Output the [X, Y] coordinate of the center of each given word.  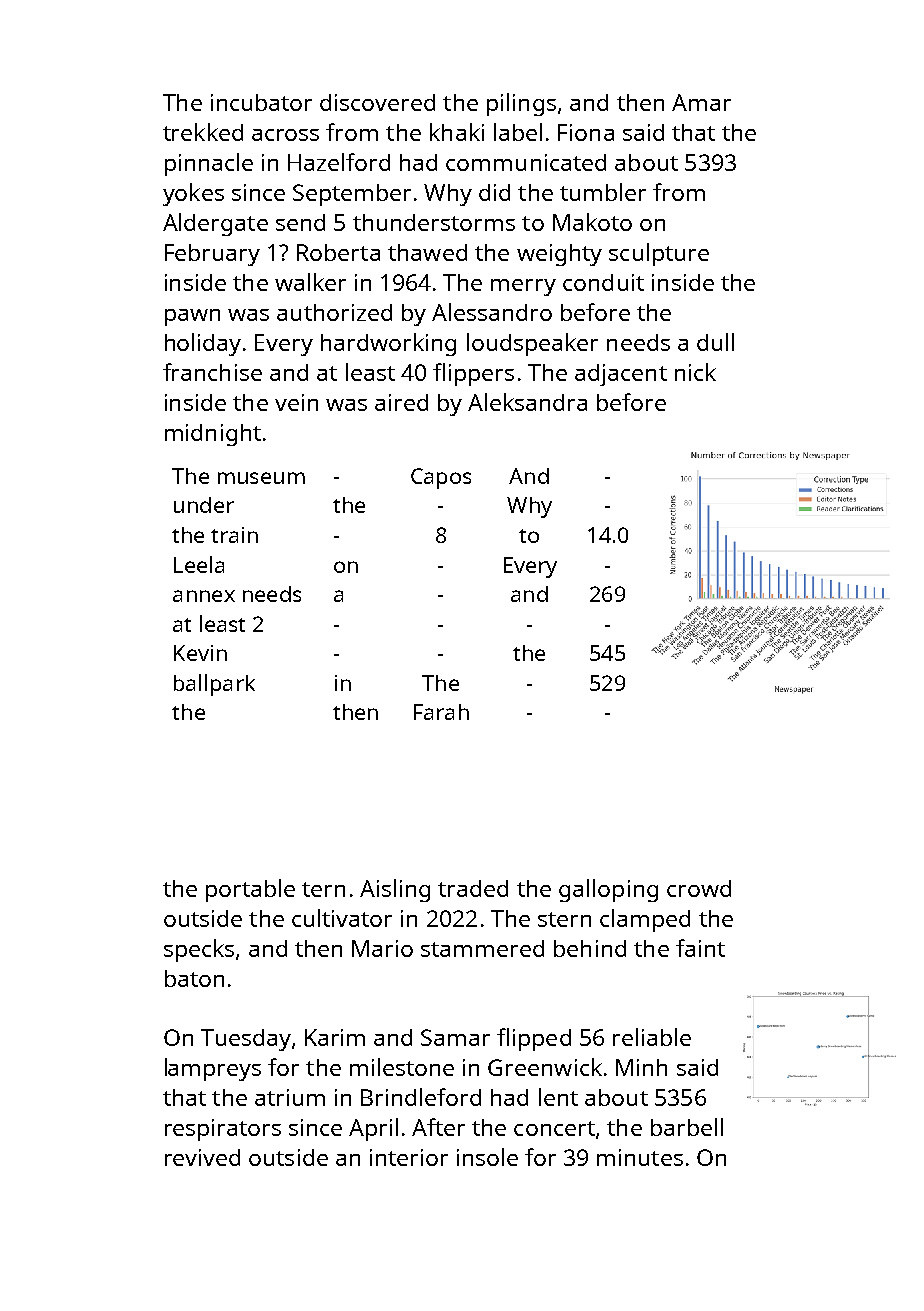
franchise [212, 372]
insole [487, 1157]
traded [473, 888]
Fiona [586, 132]
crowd [699, 888]
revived [202, 1157]
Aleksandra [527, 402]
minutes [640, 1157]
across [285, 135]
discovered [377, 102]
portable [250, 890]
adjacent [621, 375]
